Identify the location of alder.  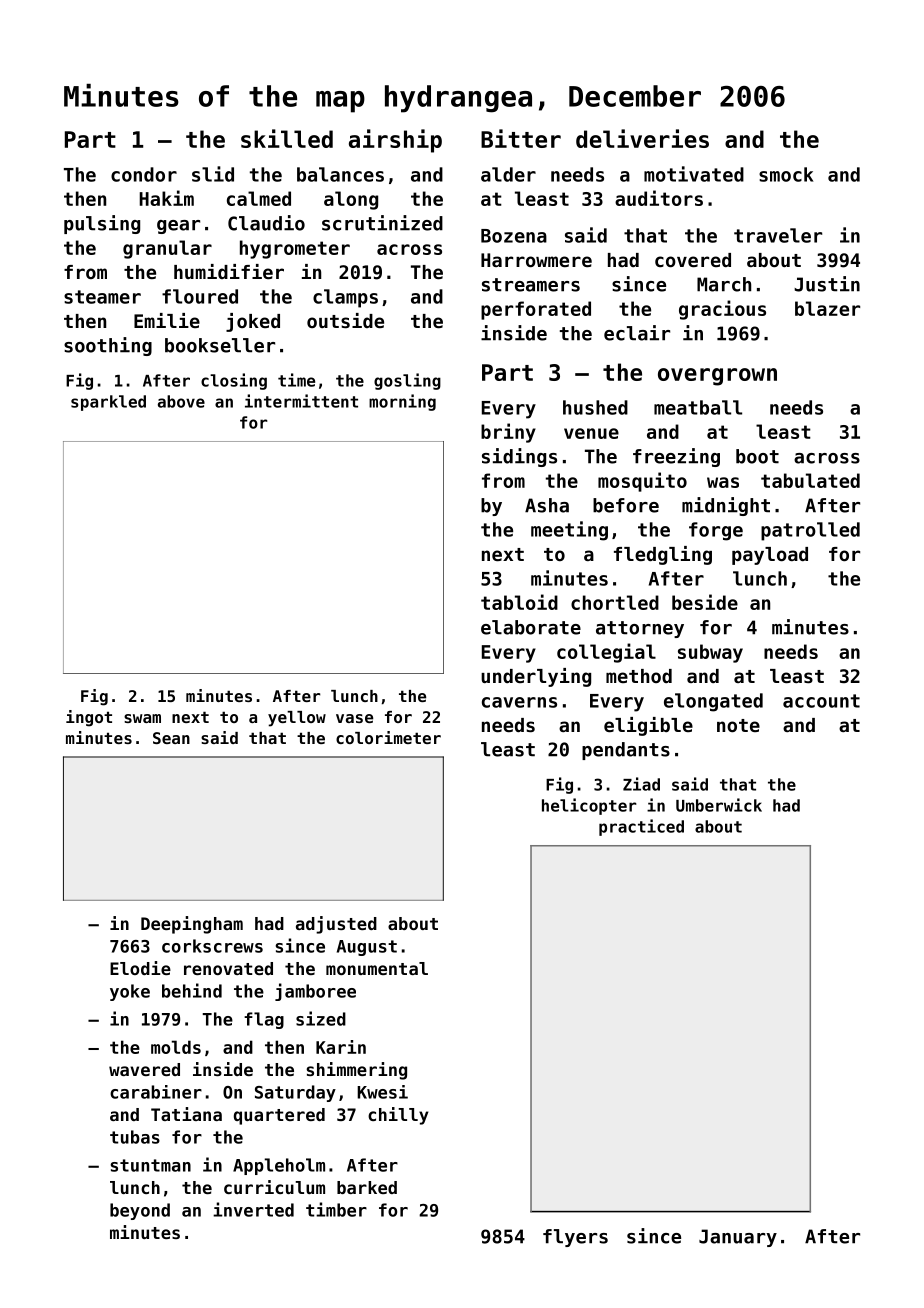
(508, 174).
